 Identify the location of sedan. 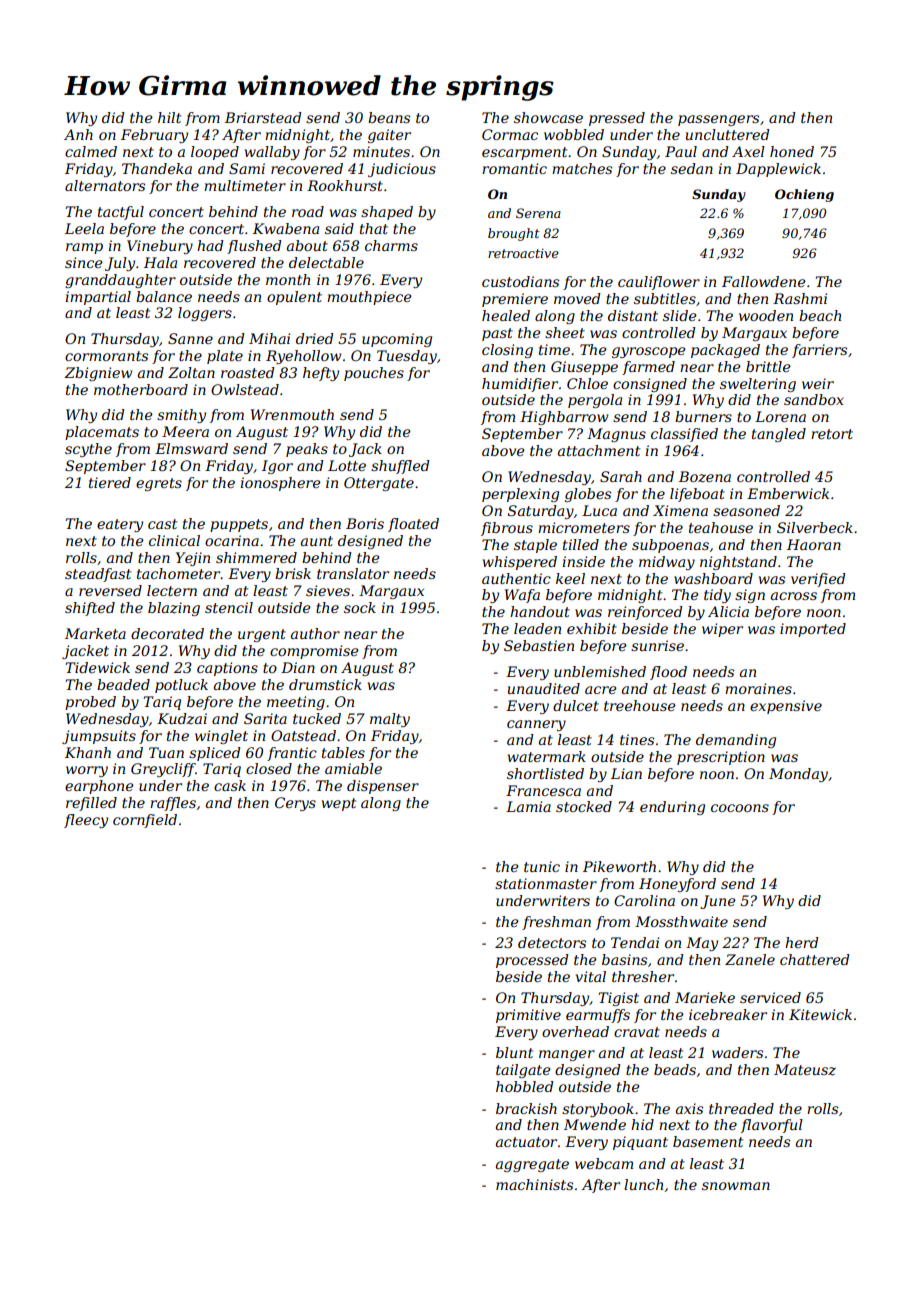
(692, 168).
